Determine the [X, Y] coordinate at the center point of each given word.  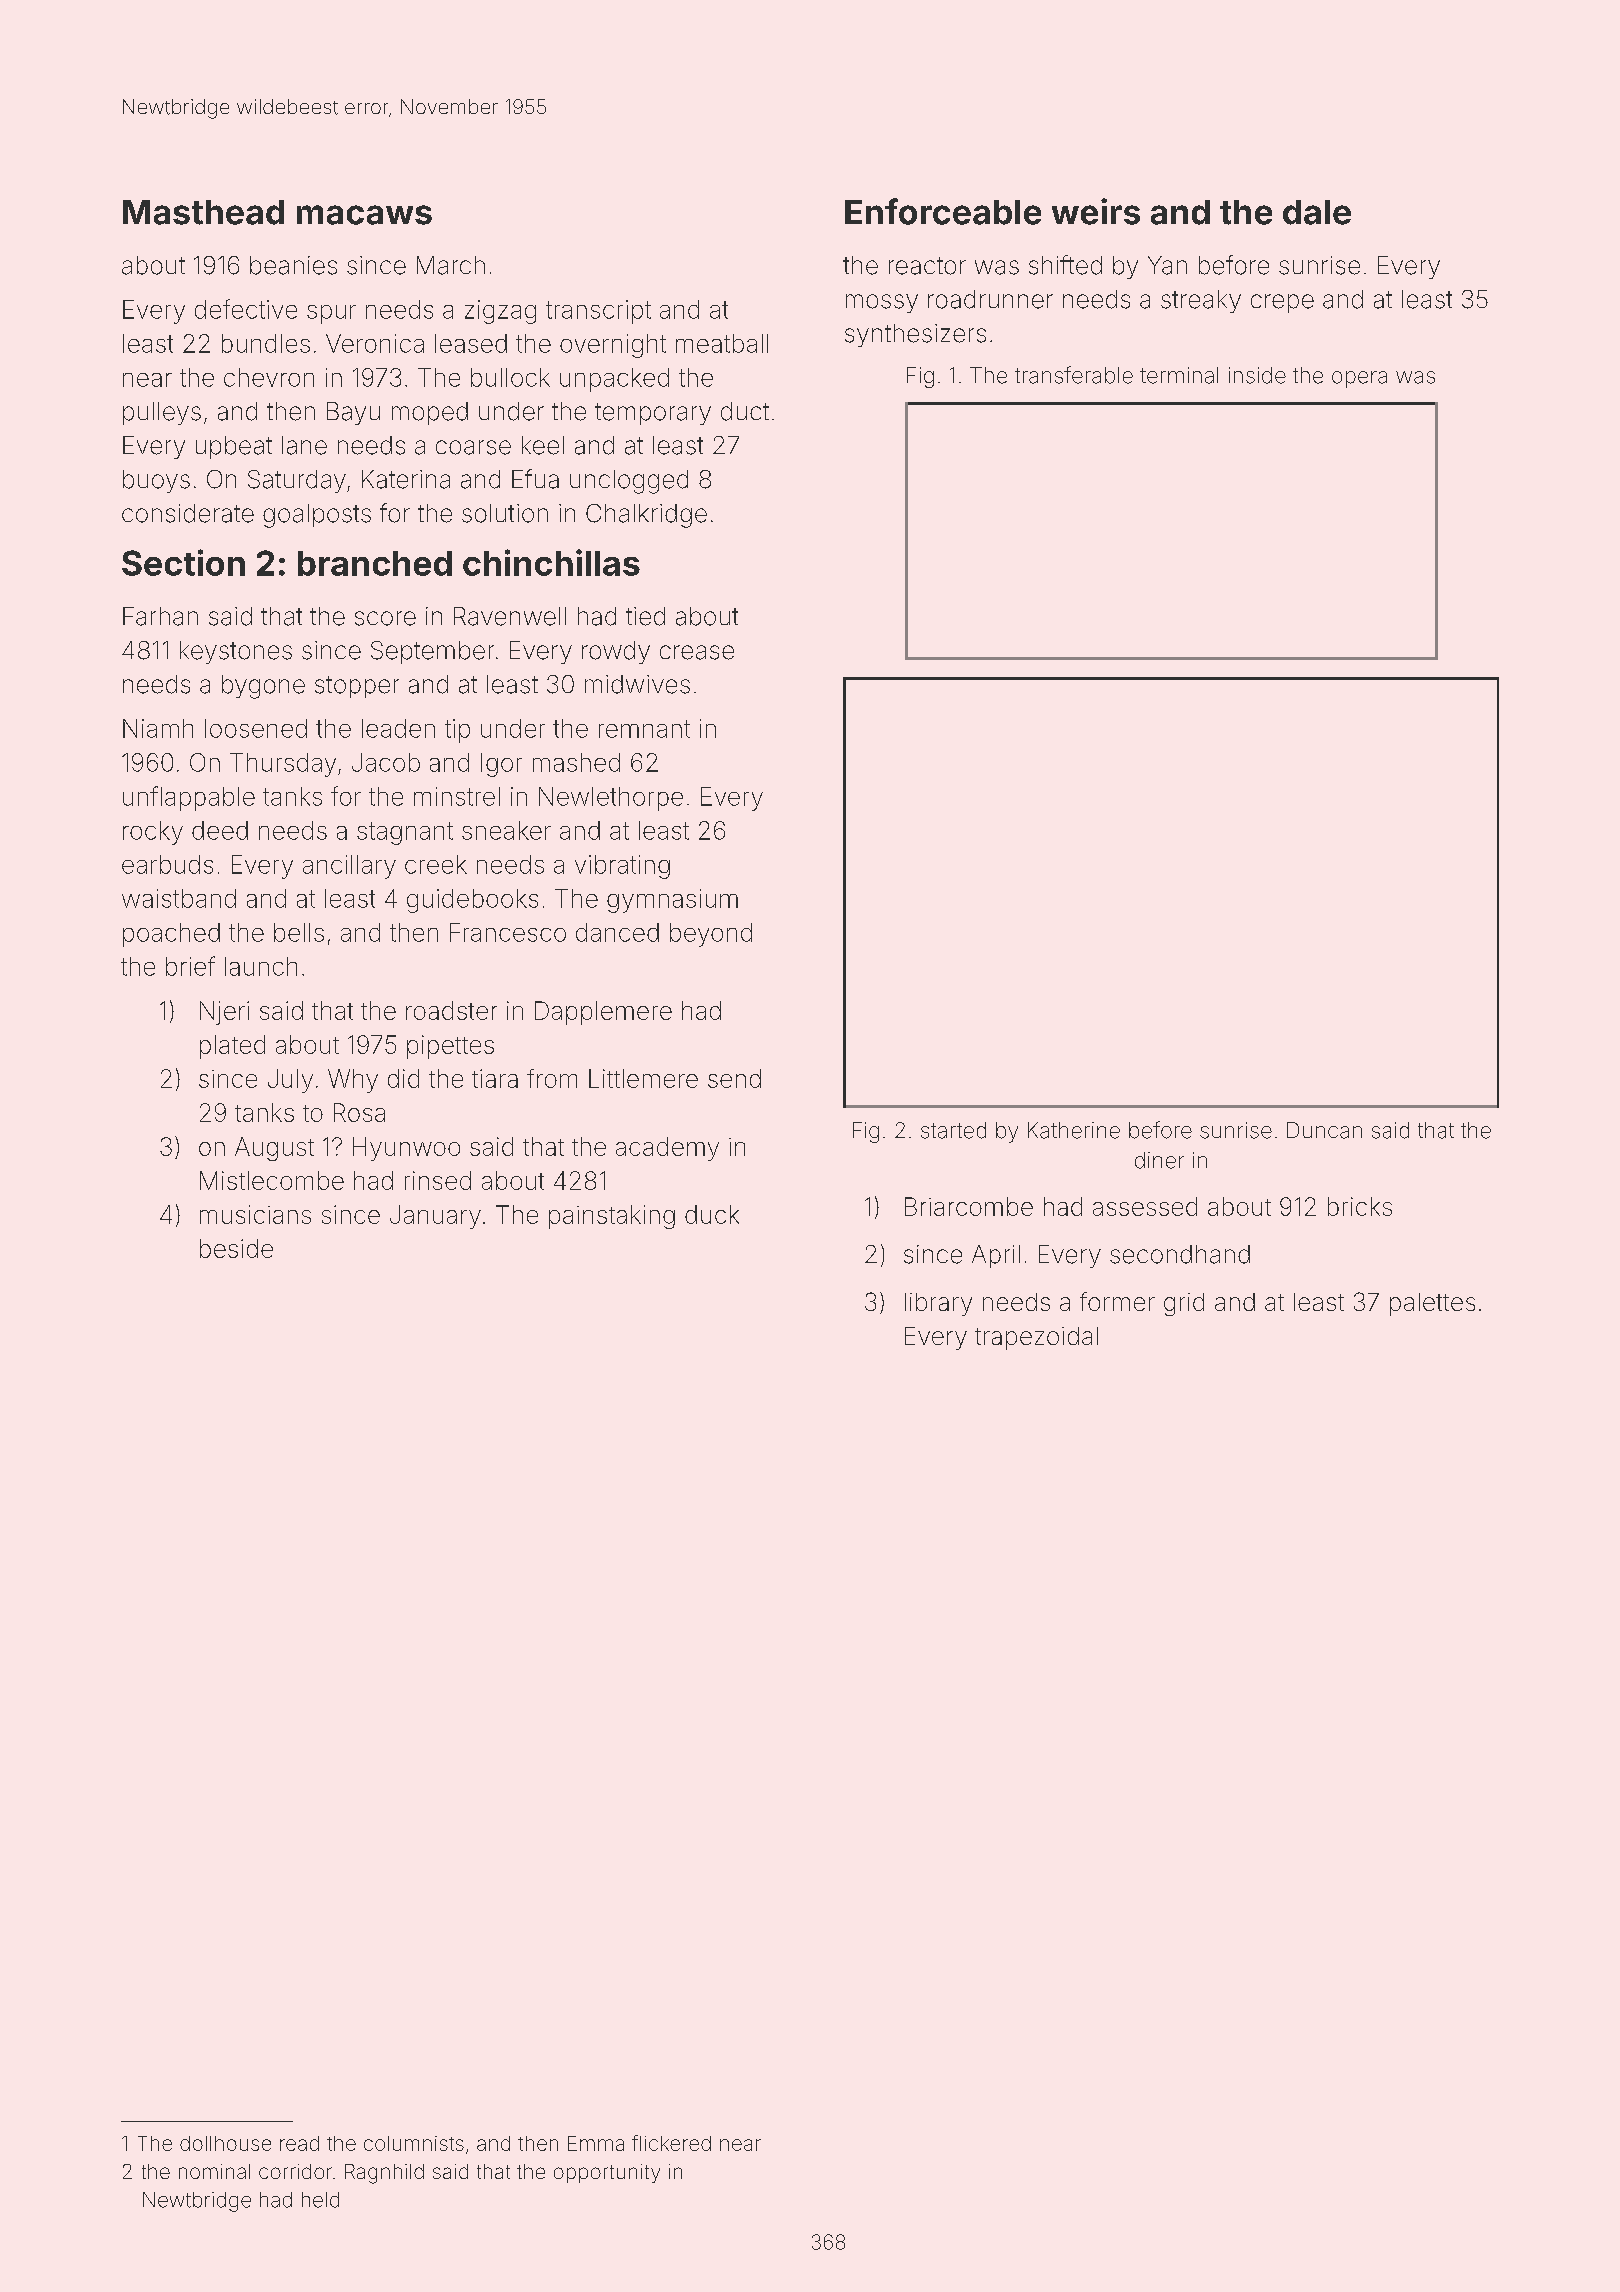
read [299, 2143]
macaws [364, 215]
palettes [1432, 1304]
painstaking [612, 1217]
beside [236, 1248]
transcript [598, 312]
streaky [1201, 301]
